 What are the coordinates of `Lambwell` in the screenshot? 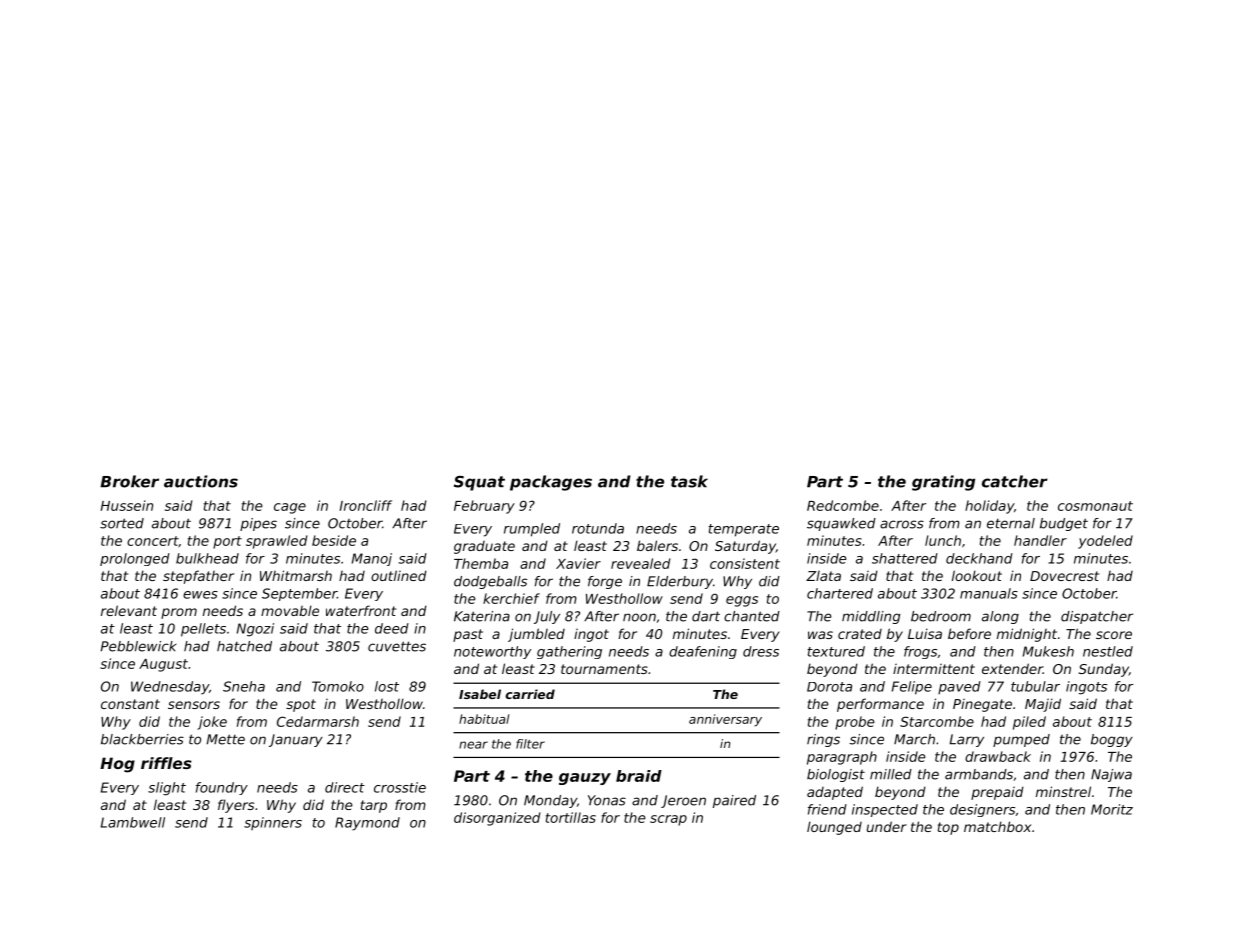 It's located at (133, 822).
